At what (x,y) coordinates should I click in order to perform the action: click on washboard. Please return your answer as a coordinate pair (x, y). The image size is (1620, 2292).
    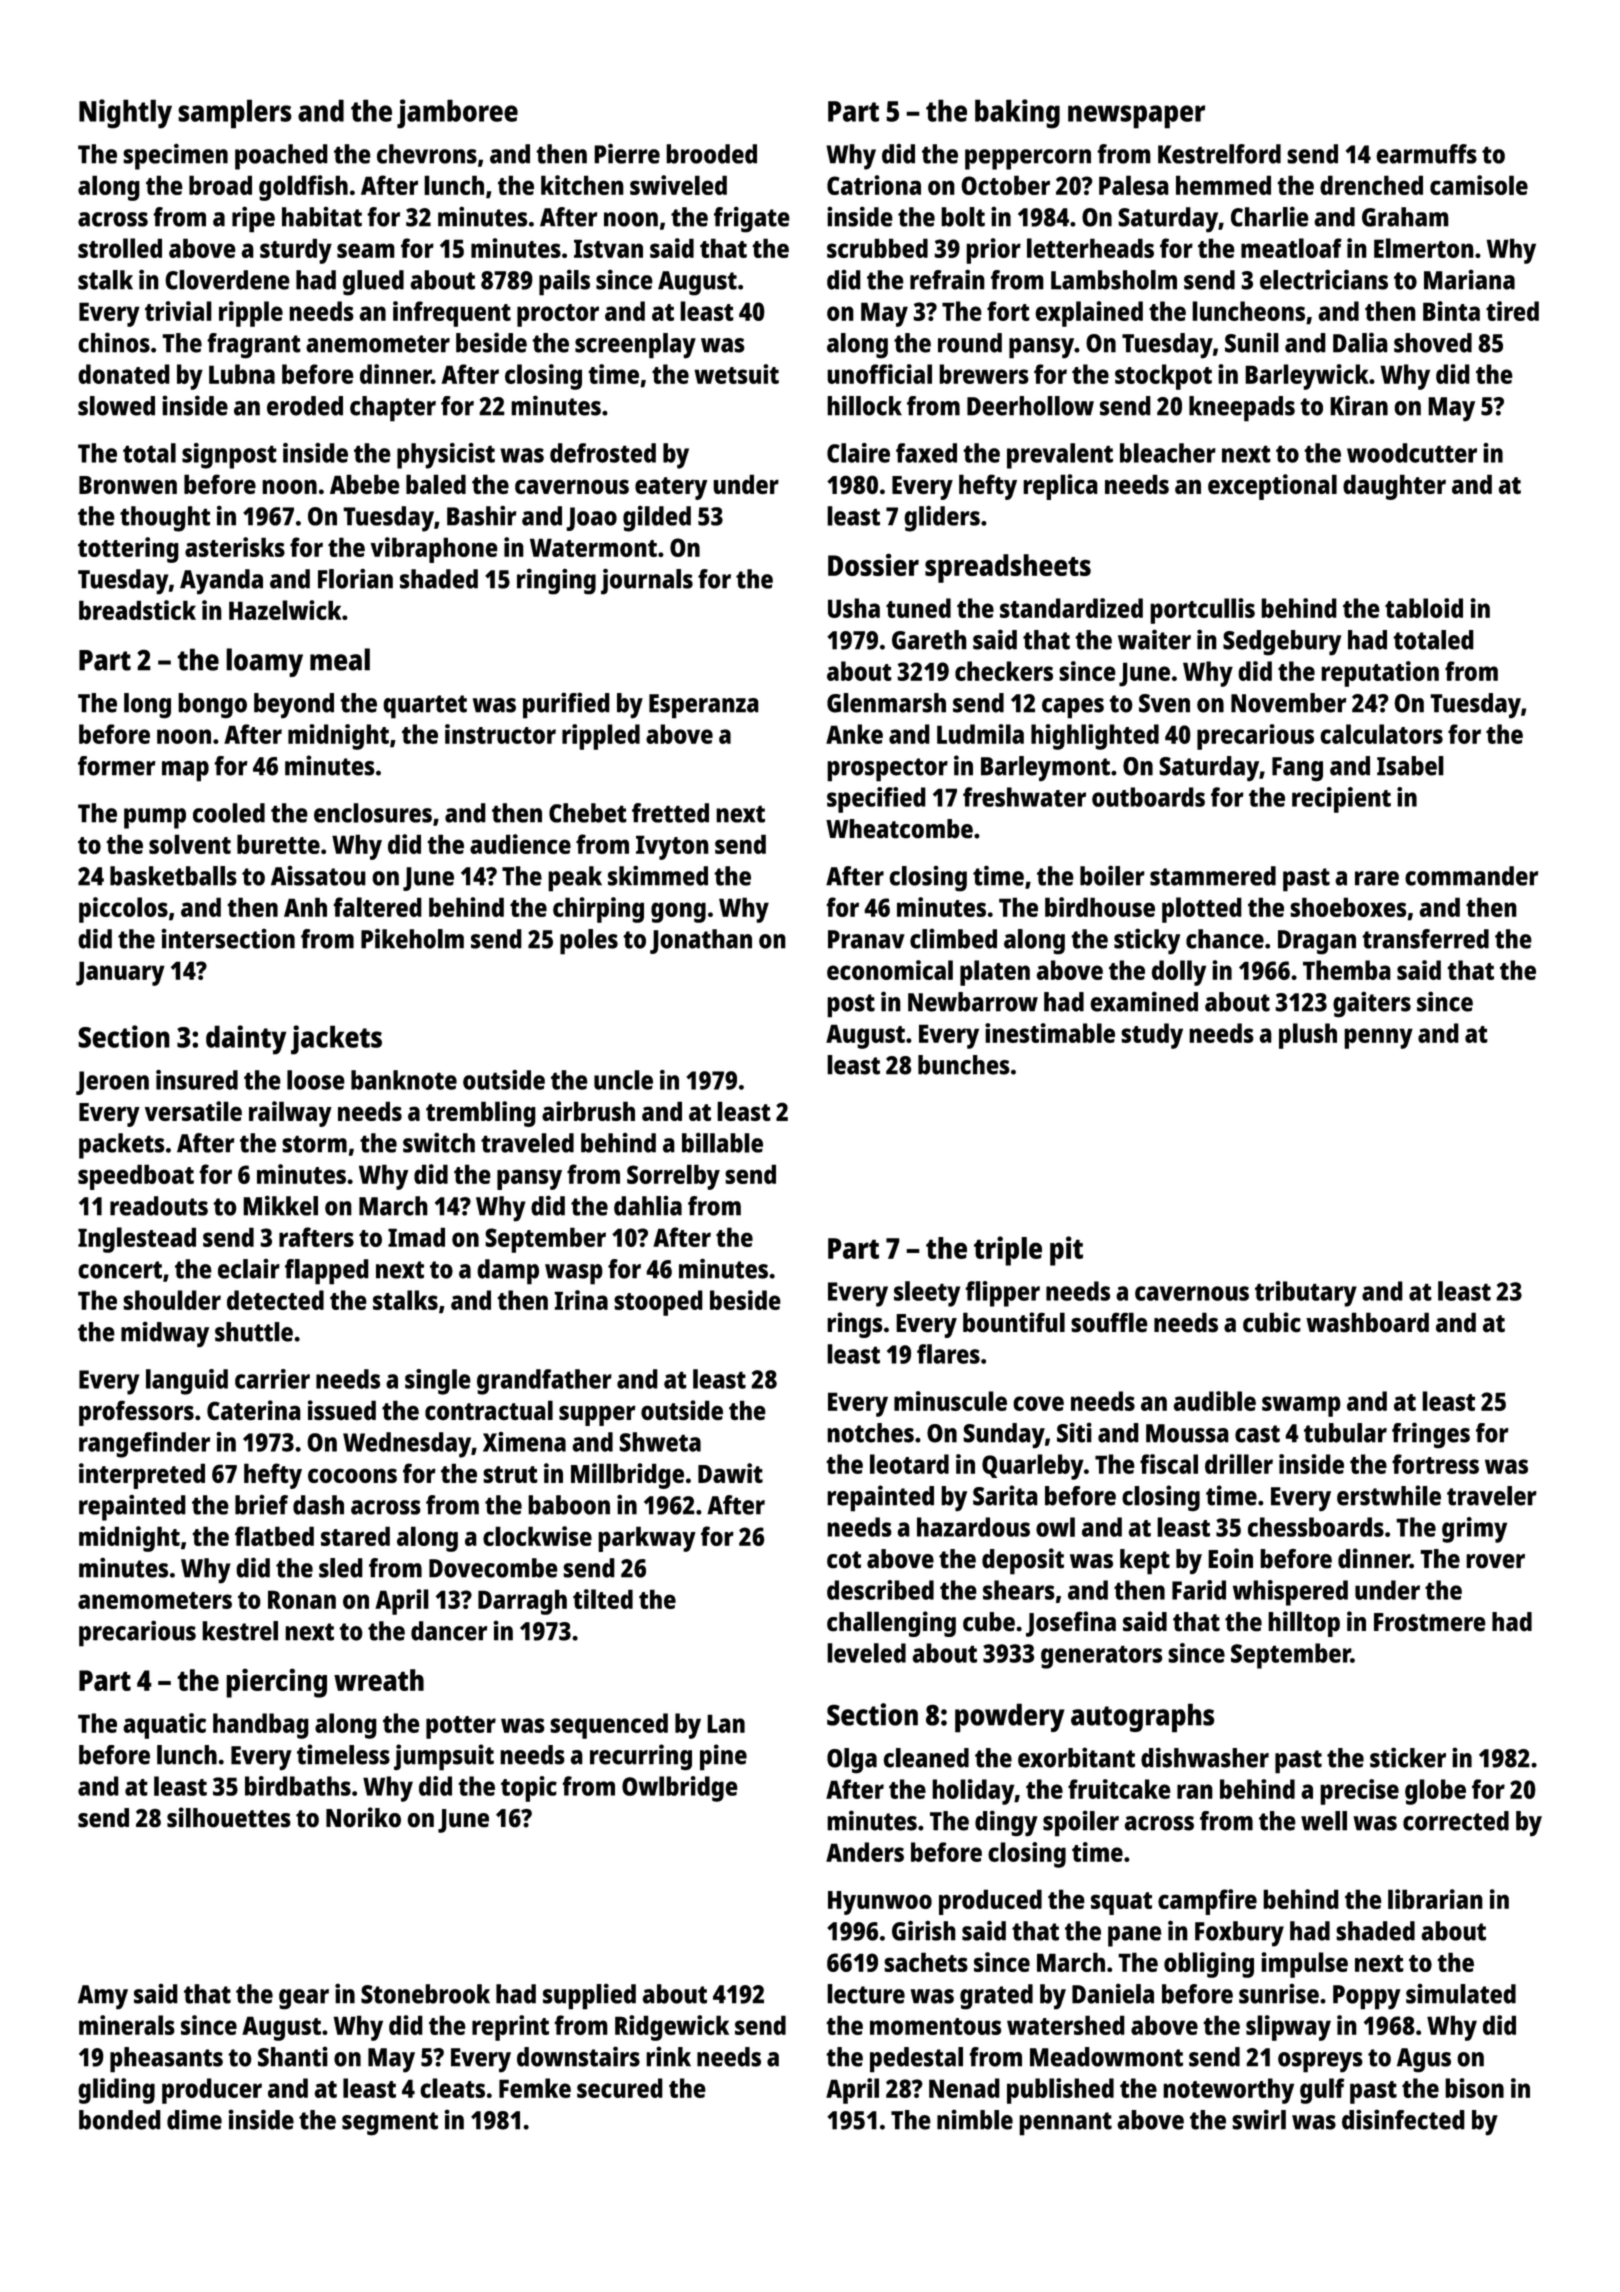
    Looking at the image, I should click on (1367, 1322).
